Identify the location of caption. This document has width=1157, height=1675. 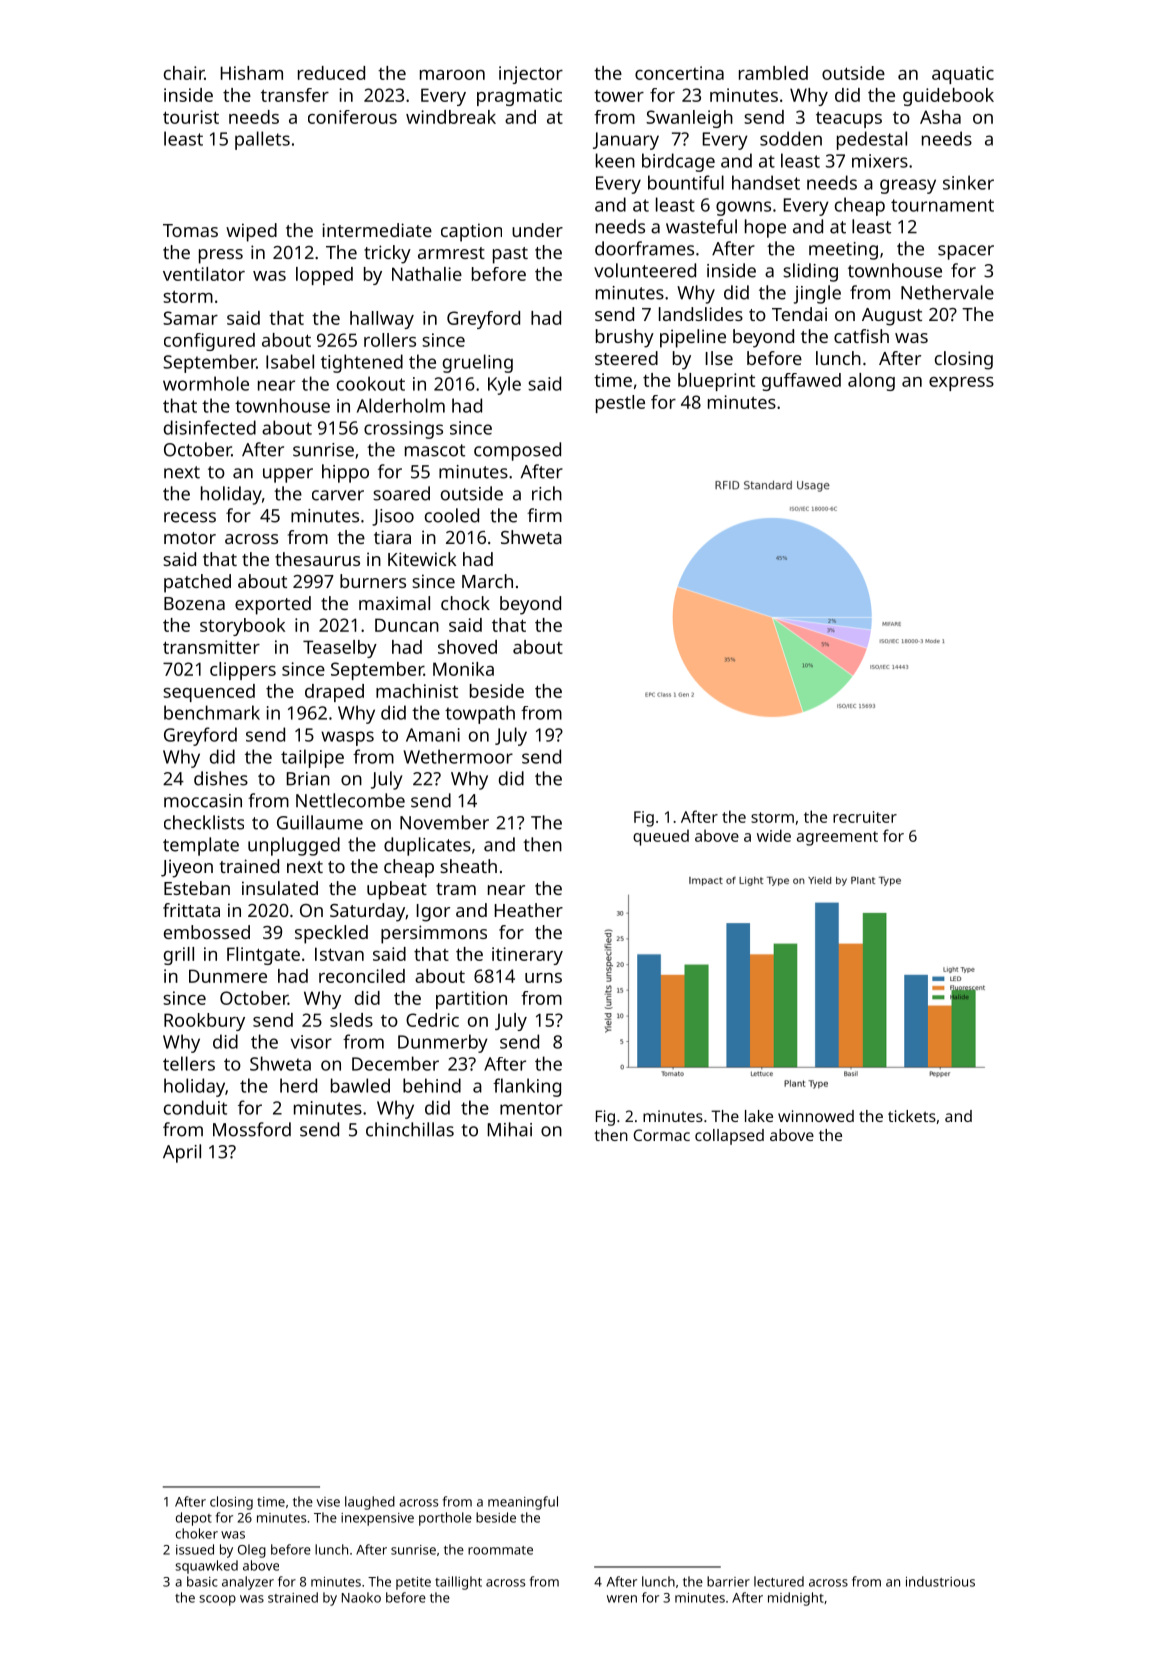
(471, 232).
